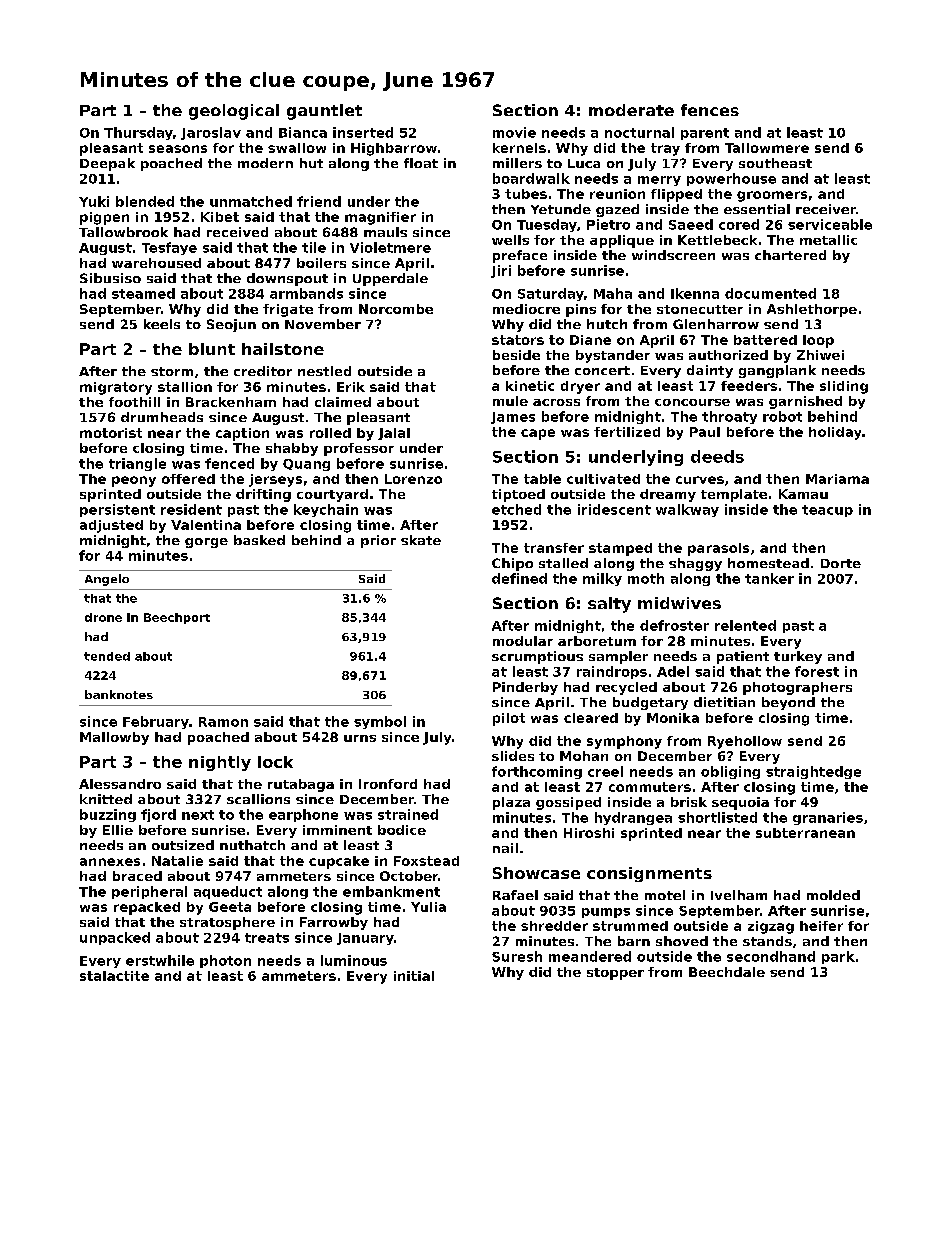 Image resolution: width=952 pixels, height=1233 pixels. Describe the element at coordinates (231, 402) in the screenshot. I see `Brackenham` at that location.
